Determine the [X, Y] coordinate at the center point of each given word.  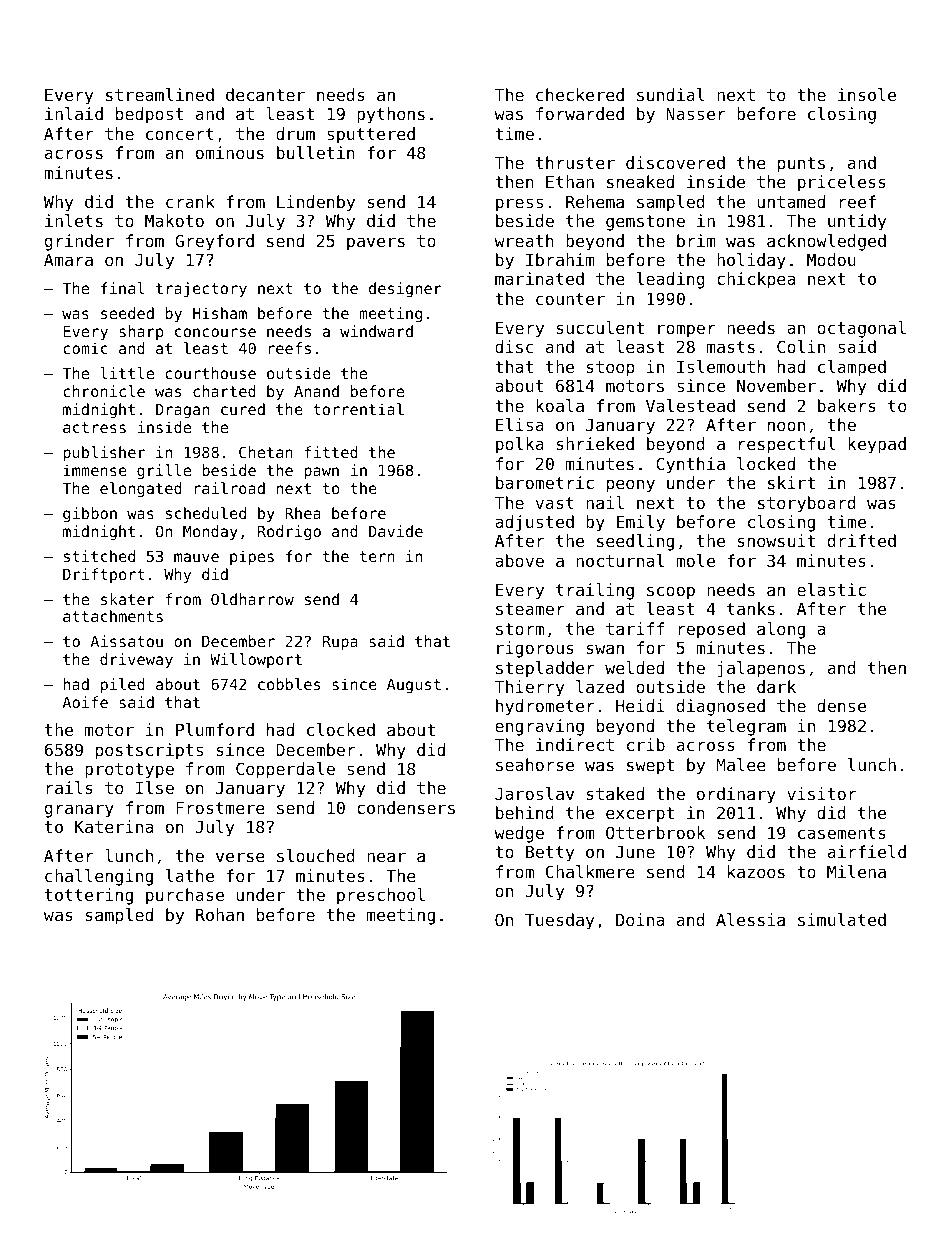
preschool [381, 896]
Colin [801, 346]
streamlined [160, 94]
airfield [867, 851]
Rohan [220, 914]
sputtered [371, 135]
